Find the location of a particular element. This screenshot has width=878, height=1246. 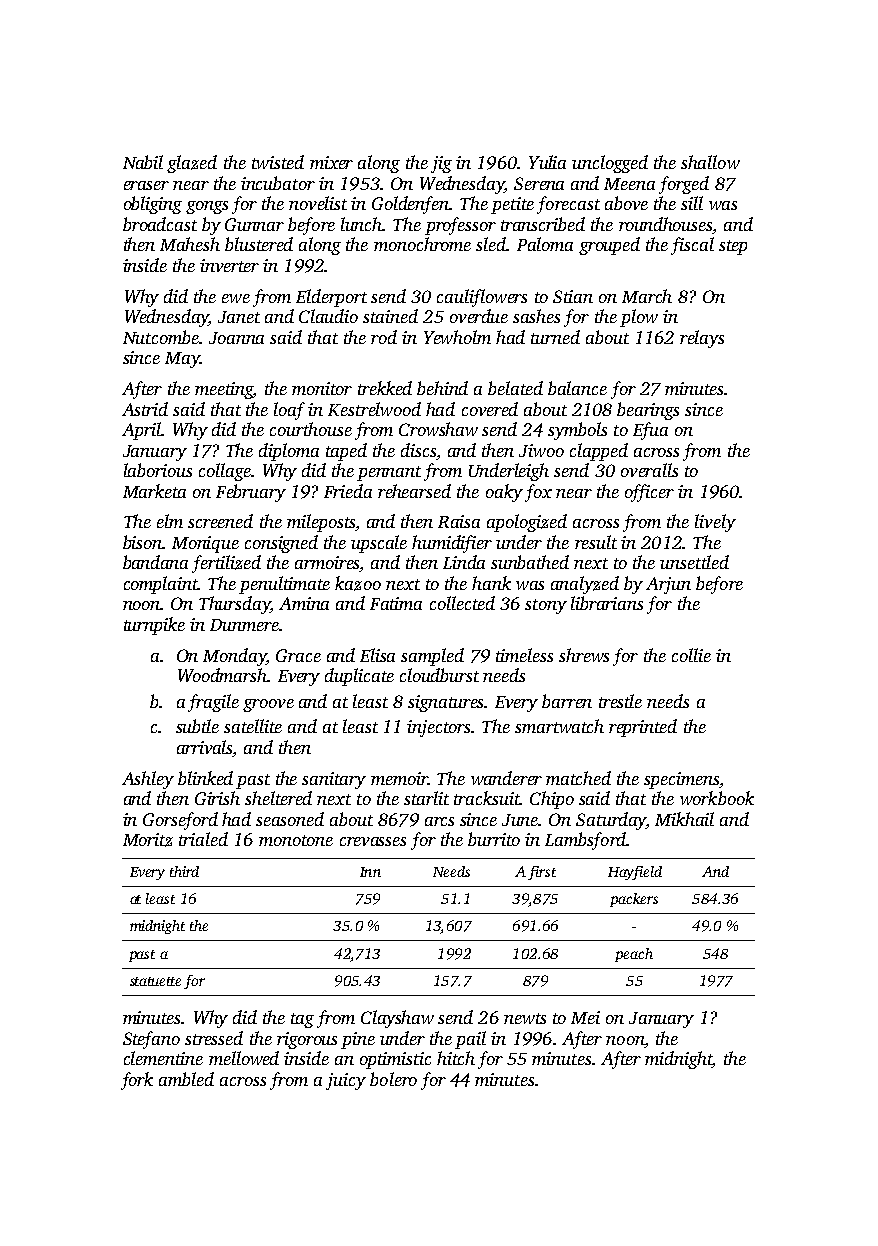

bison is located at coordinates (142, 542).
